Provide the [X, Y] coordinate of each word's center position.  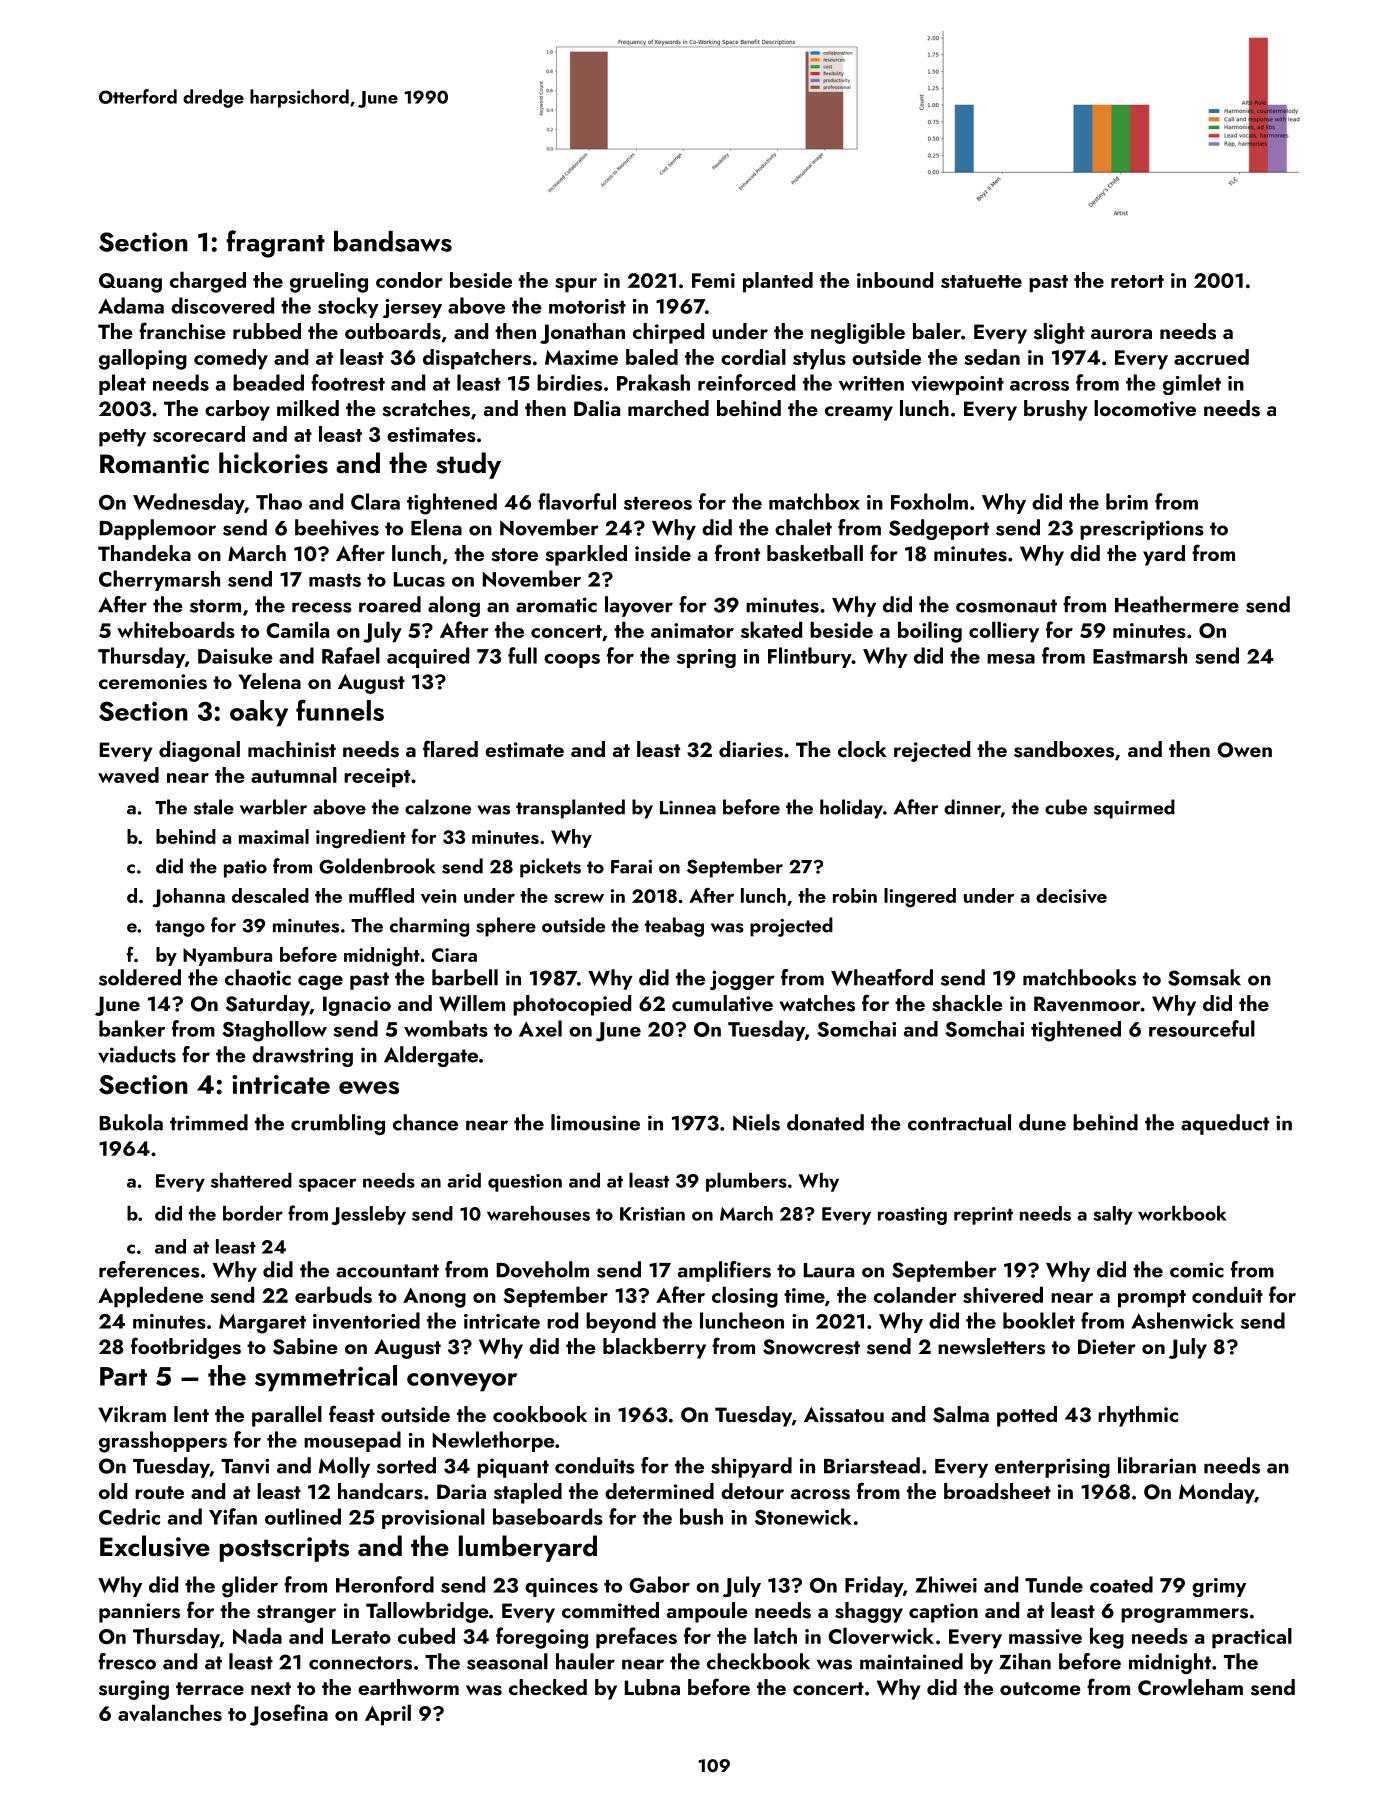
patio [245, 869]
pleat [122, 384]
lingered [920, 898]
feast [352, 1414]
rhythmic [1138, 1416]
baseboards [548, 1516]
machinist [292, 749]
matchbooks [1079, 977]
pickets [550, 868]
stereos [658, 503]
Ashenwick [1182, 1320]
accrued [1211, 357]
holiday [851, 809]
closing [745, 1297]
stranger [296, 1614]
